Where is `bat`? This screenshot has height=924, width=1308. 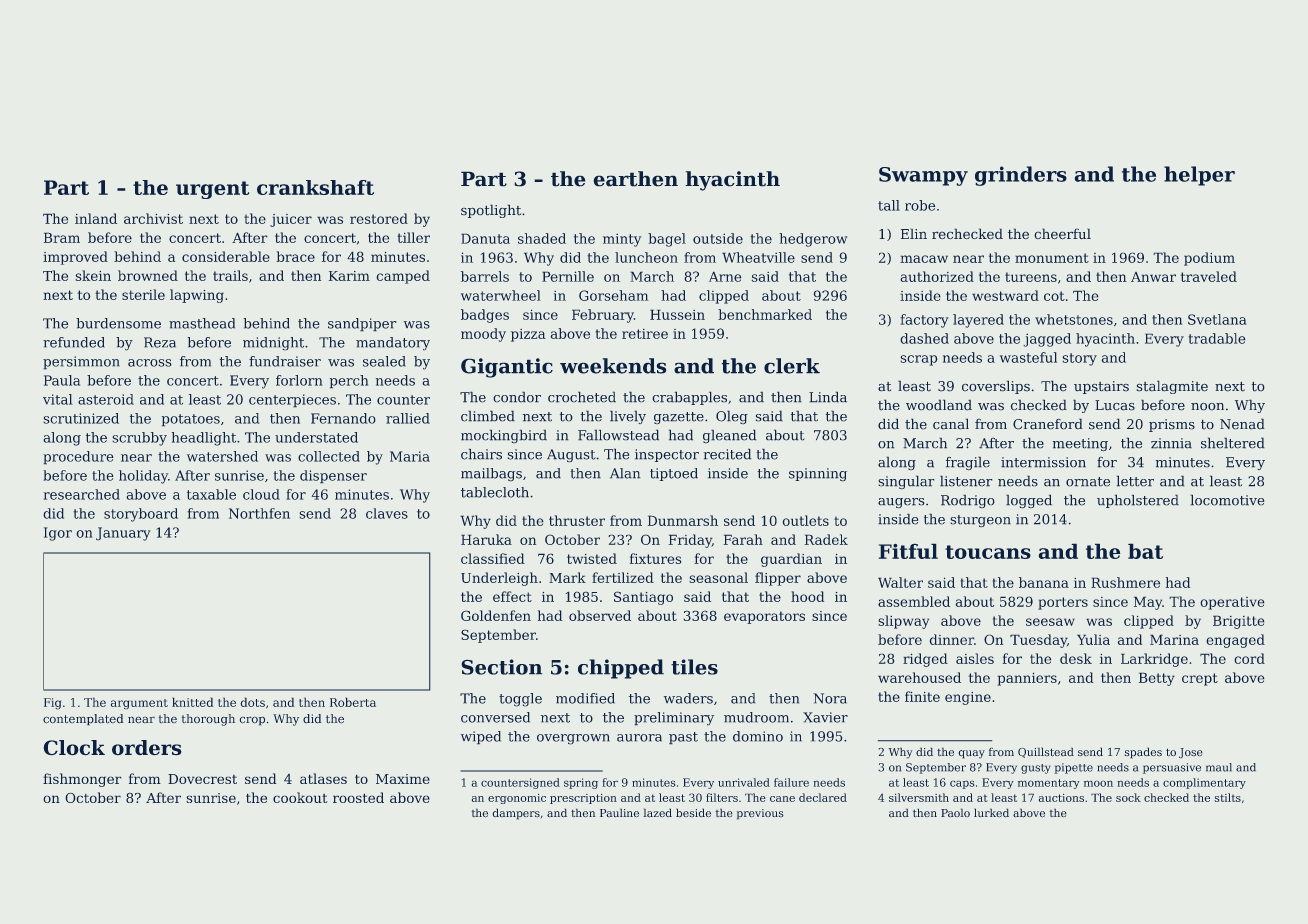
bat is located at coordinates (1145, 551).
